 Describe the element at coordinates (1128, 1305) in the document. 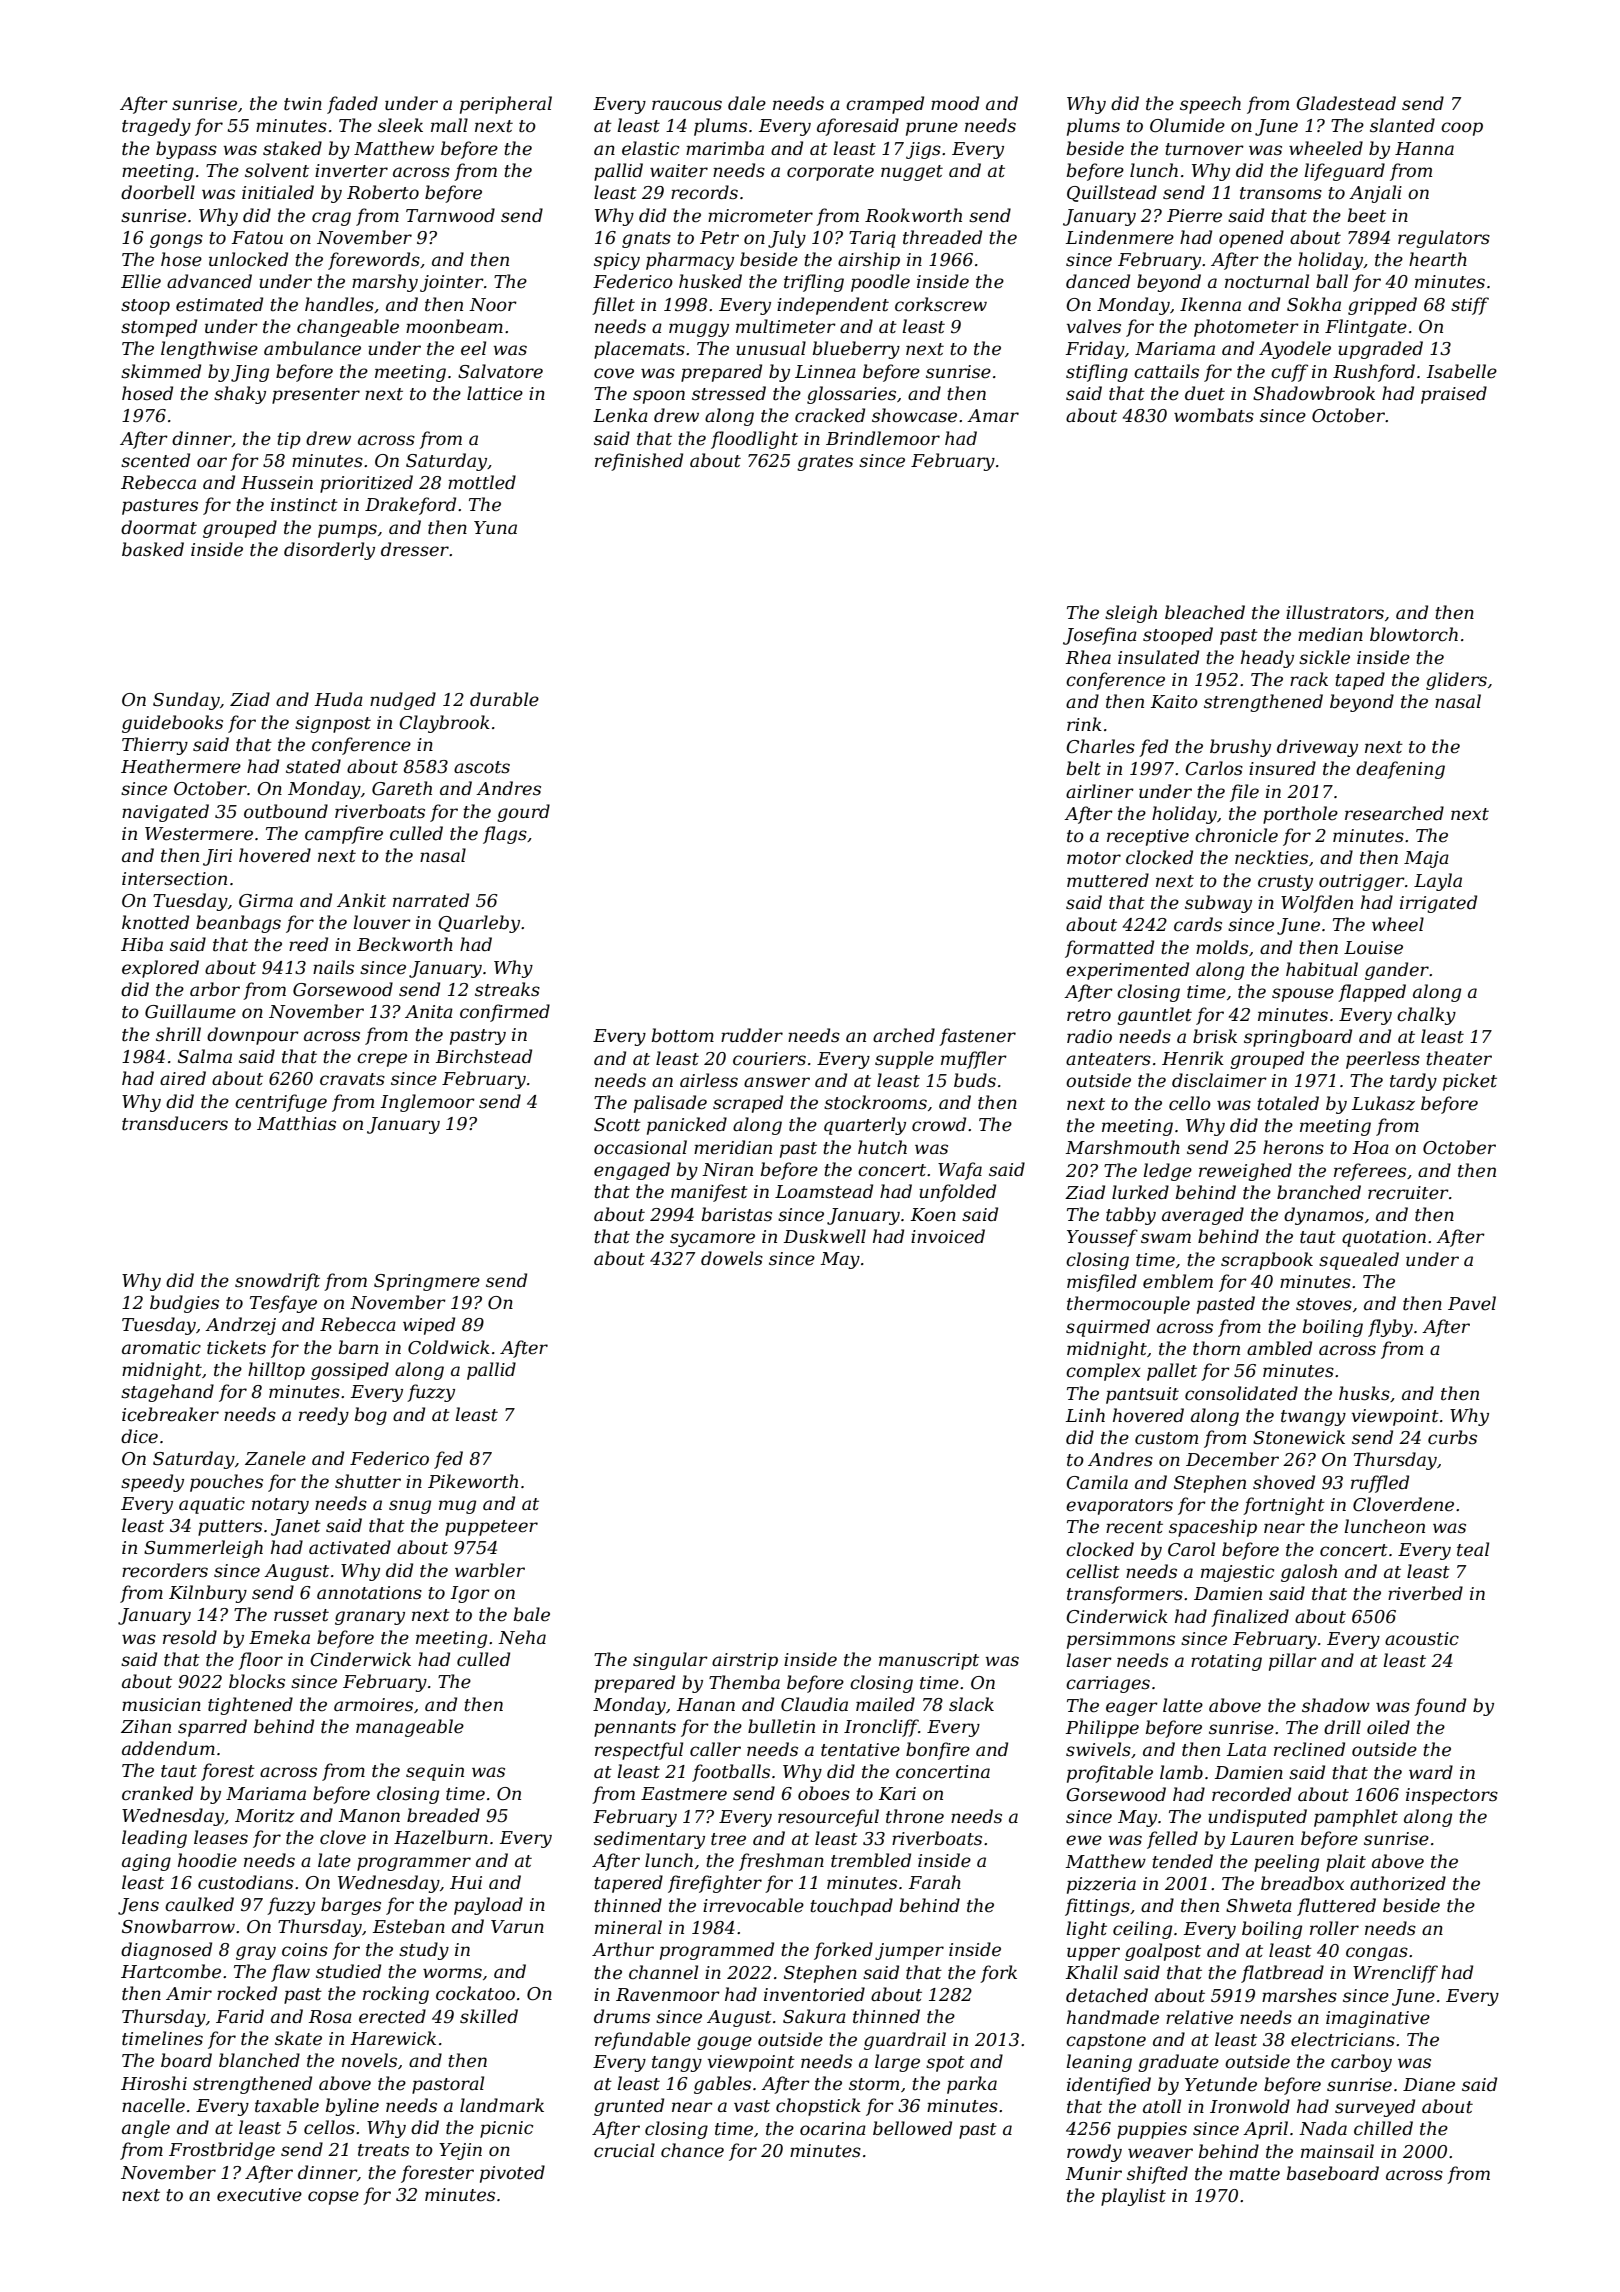

I see `thermocouple` at that location.
